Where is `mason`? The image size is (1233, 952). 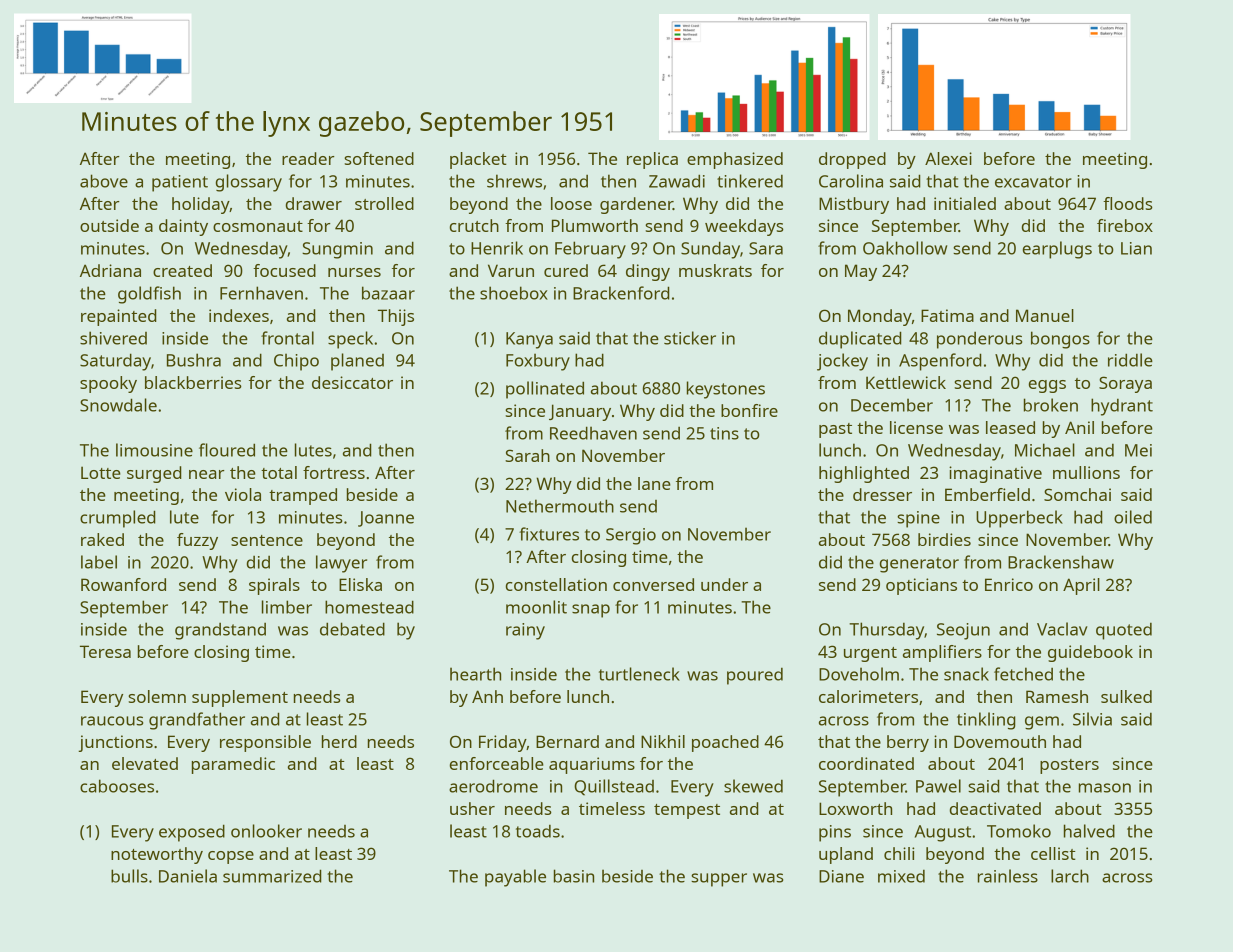 mason is located at coordinates (1105, 788).
